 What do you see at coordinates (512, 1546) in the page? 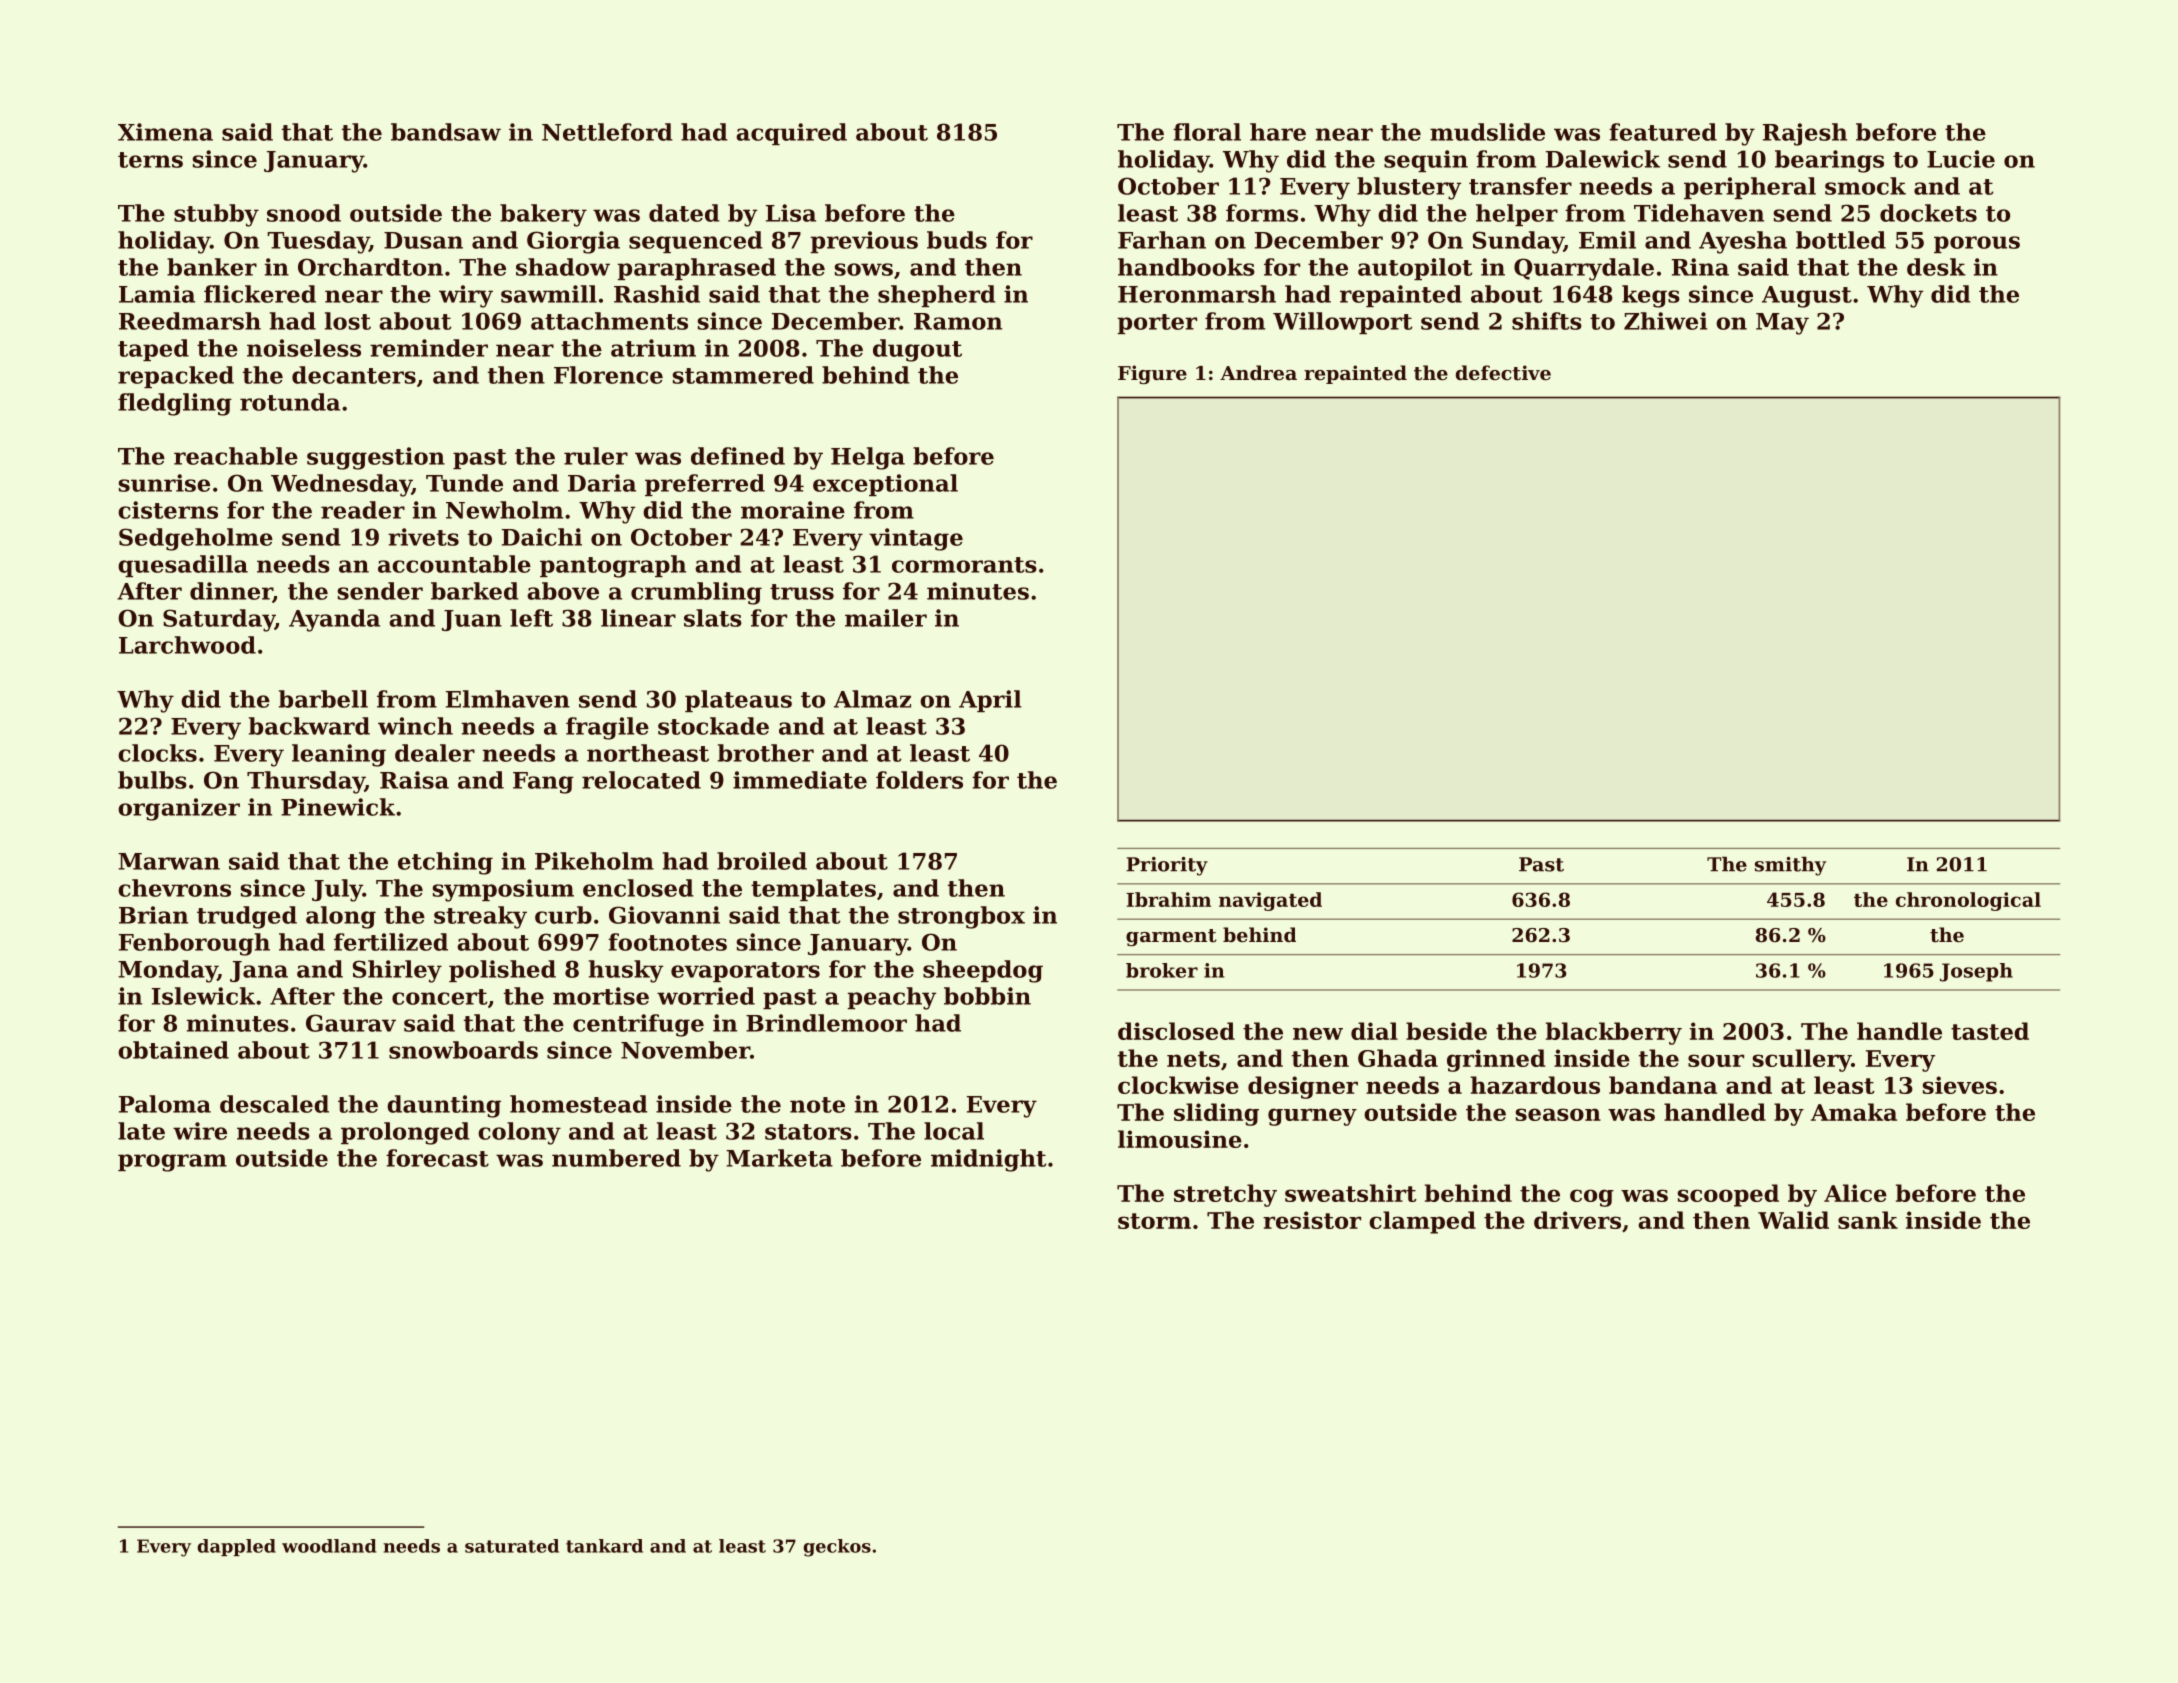
I see `saturated` at bounding box center [512, 1546].
